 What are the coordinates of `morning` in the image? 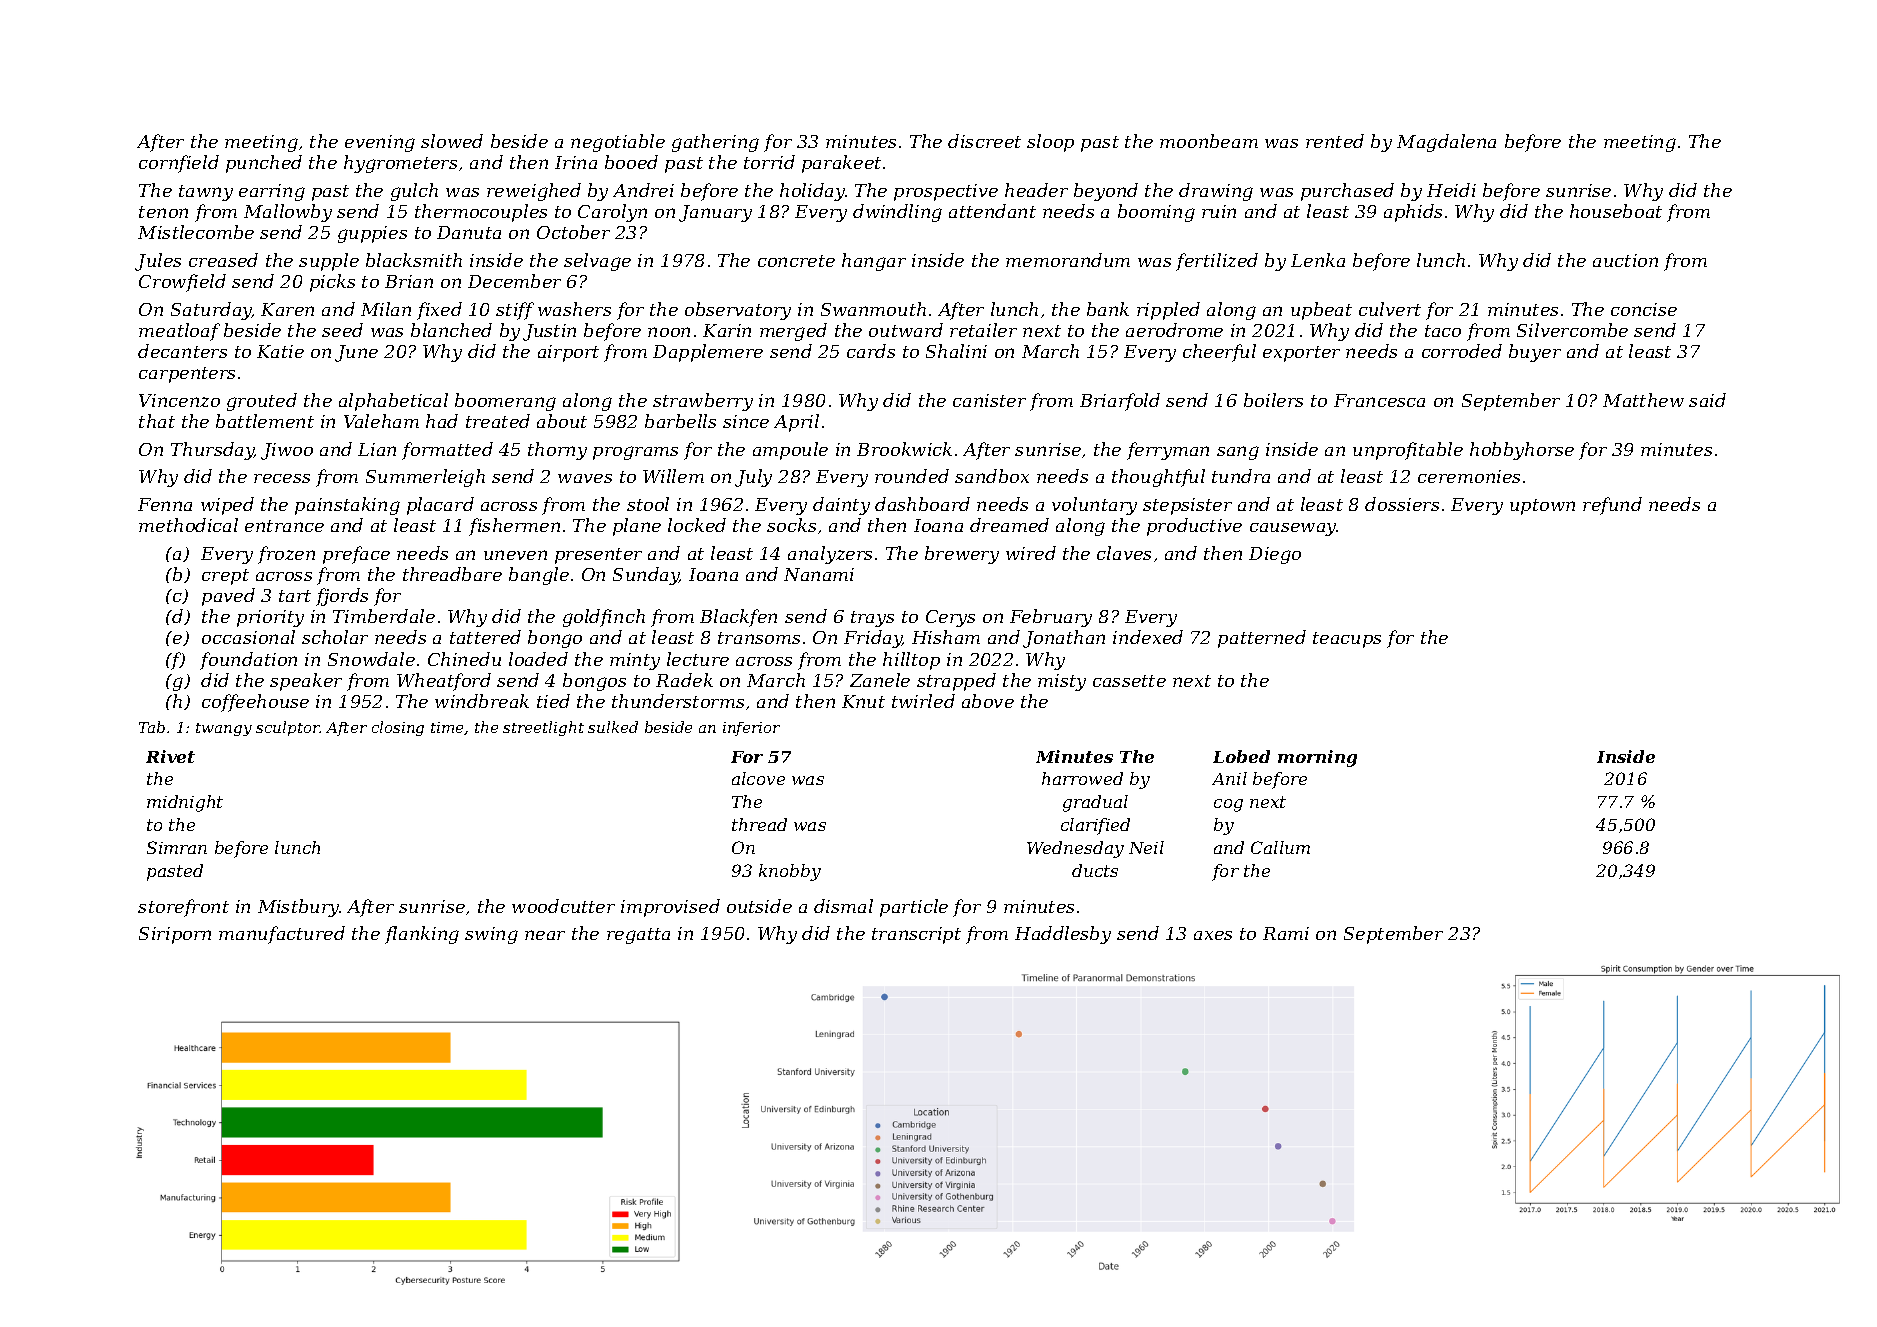 It's located at (1317, 758).
